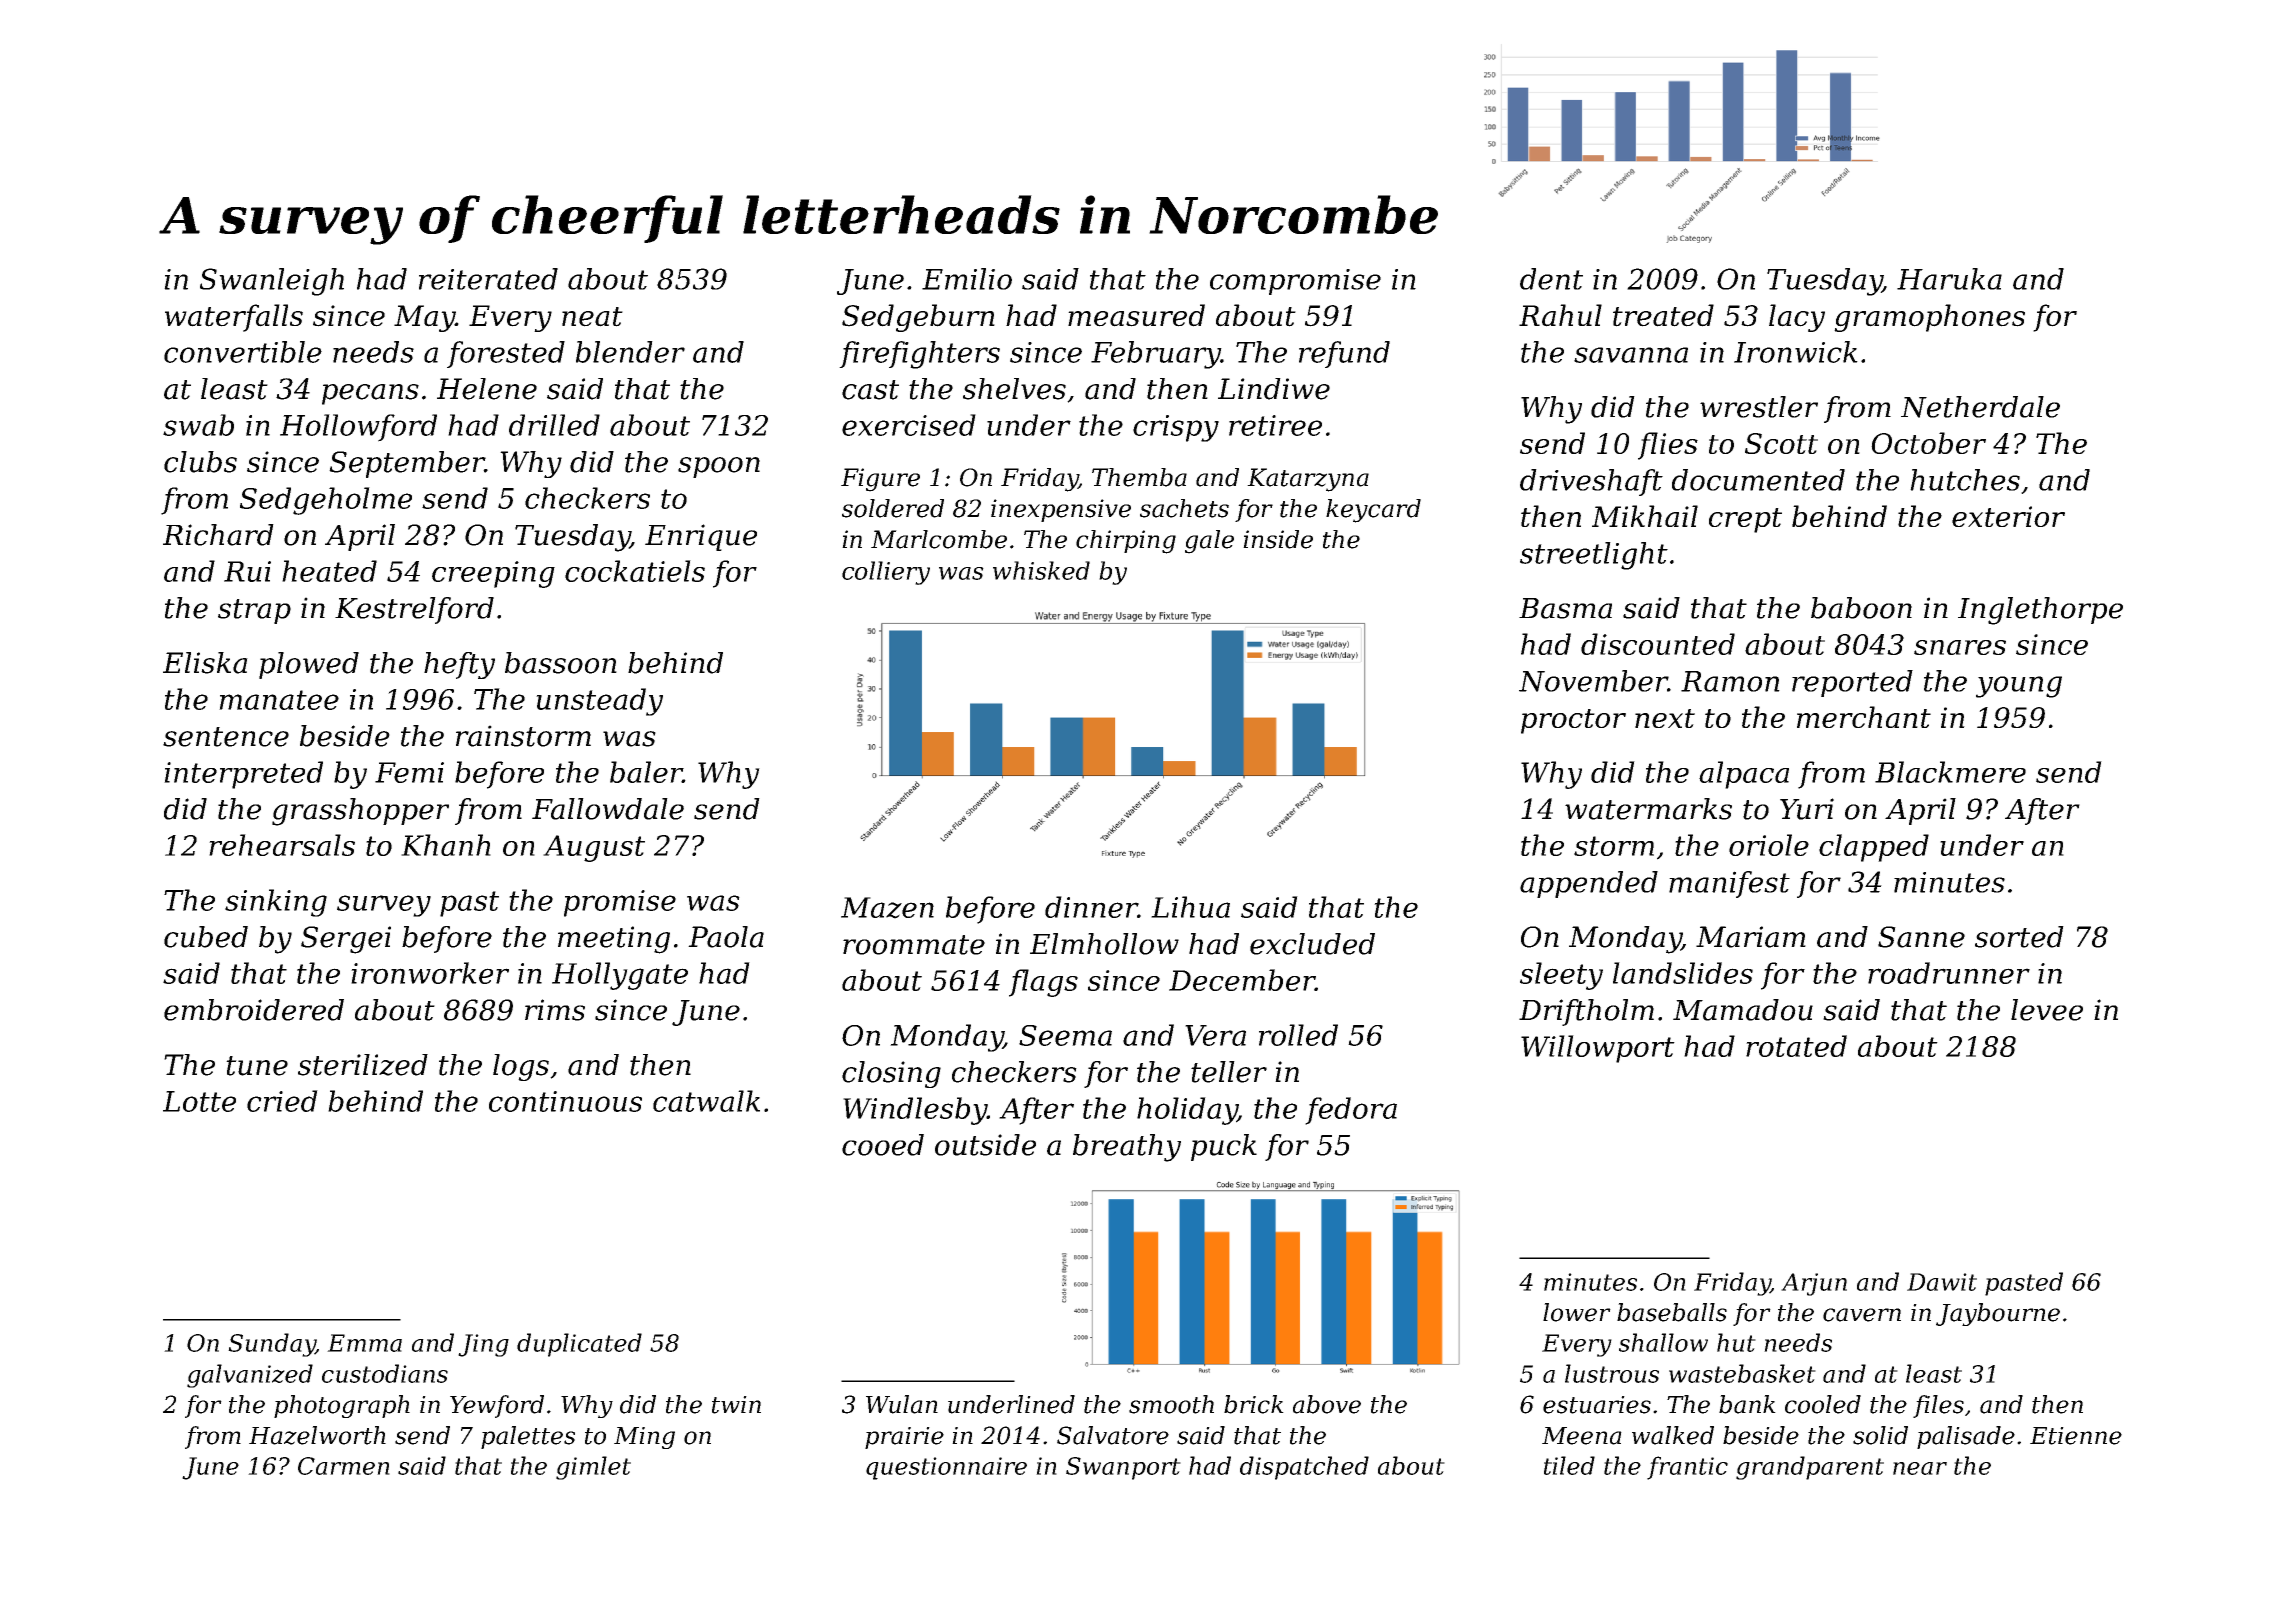  Describe the element at coordinates (1658, 644) in the document. I see `discounted` at that location.
